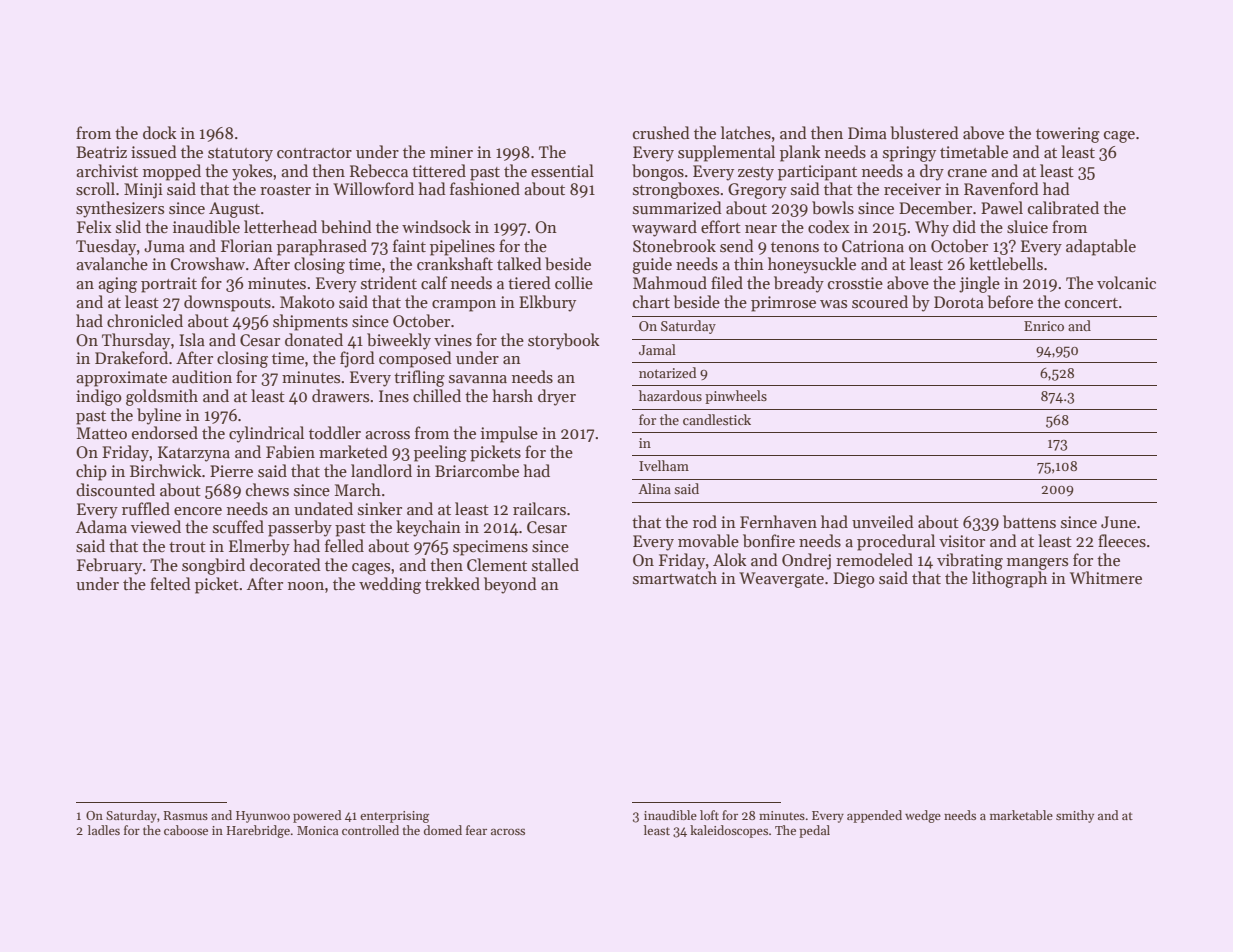  Describe the element at coordinates (259, 547) in the image. I see `Elmerby` at that location.
